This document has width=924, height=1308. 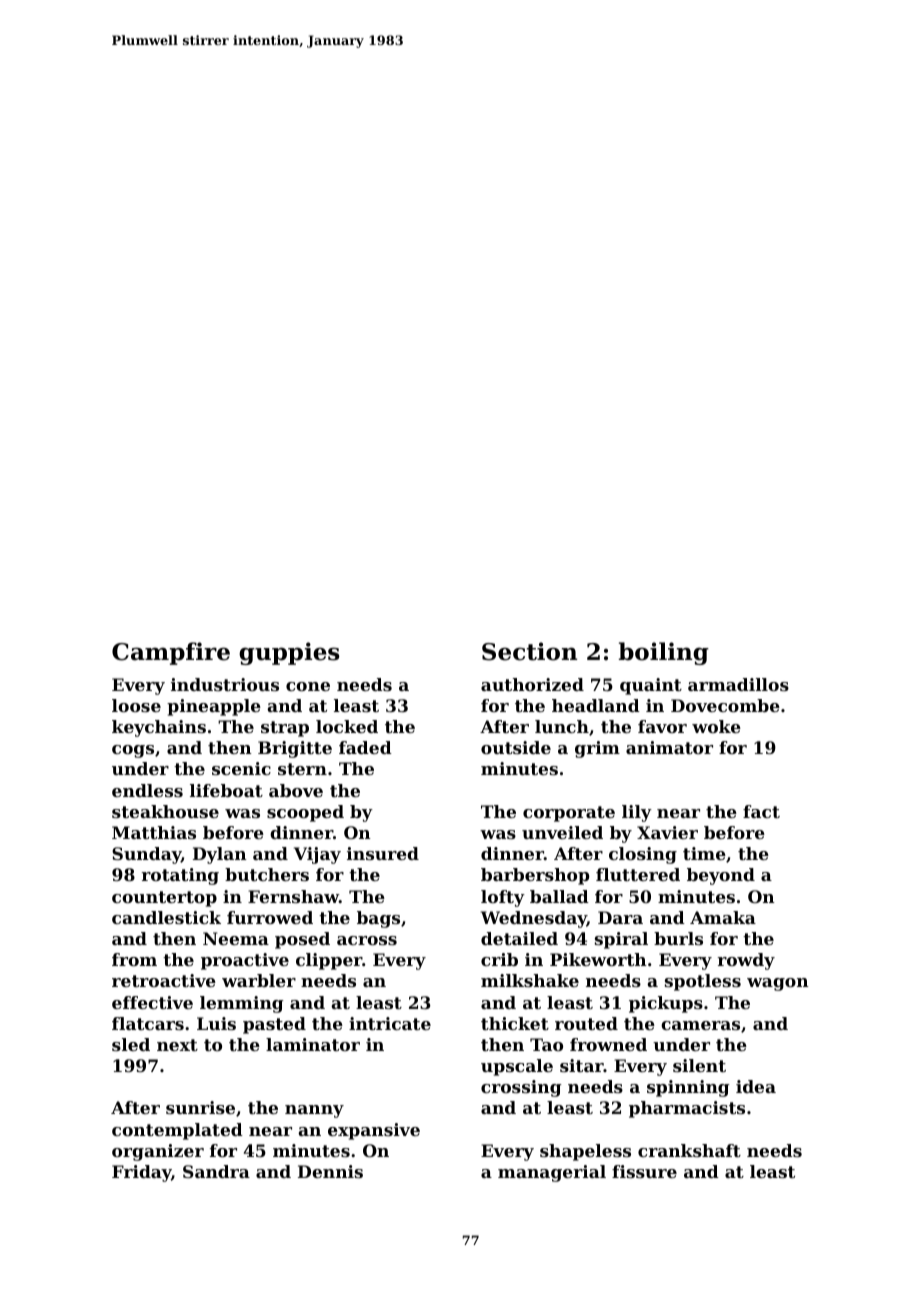 What do you see at coordinates (562, 832) in the document?
I see `unveiled` at bounding box center [562, 832].
